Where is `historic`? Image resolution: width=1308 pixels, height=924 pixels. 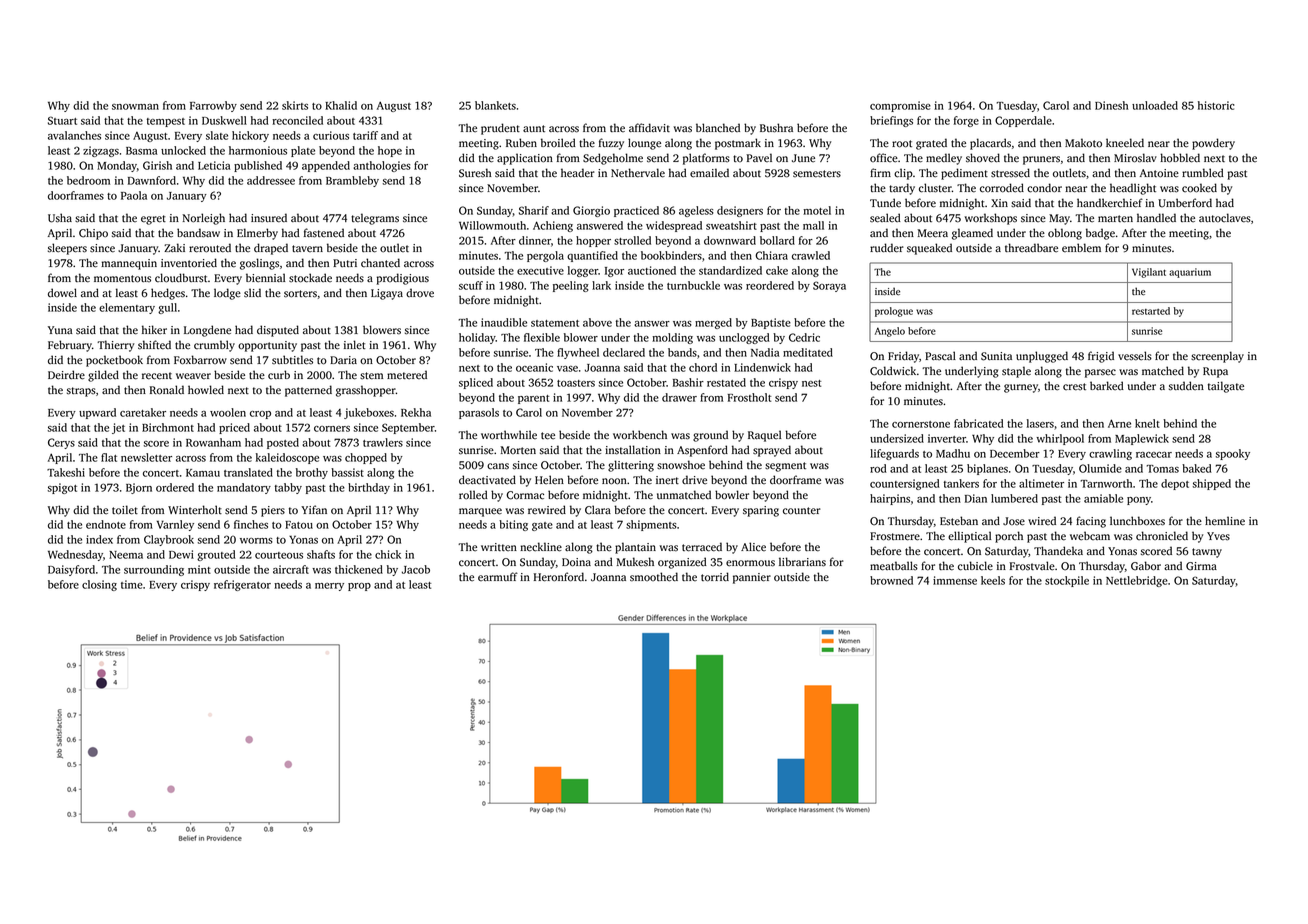
historic is located at coordinates (1216, 105).
